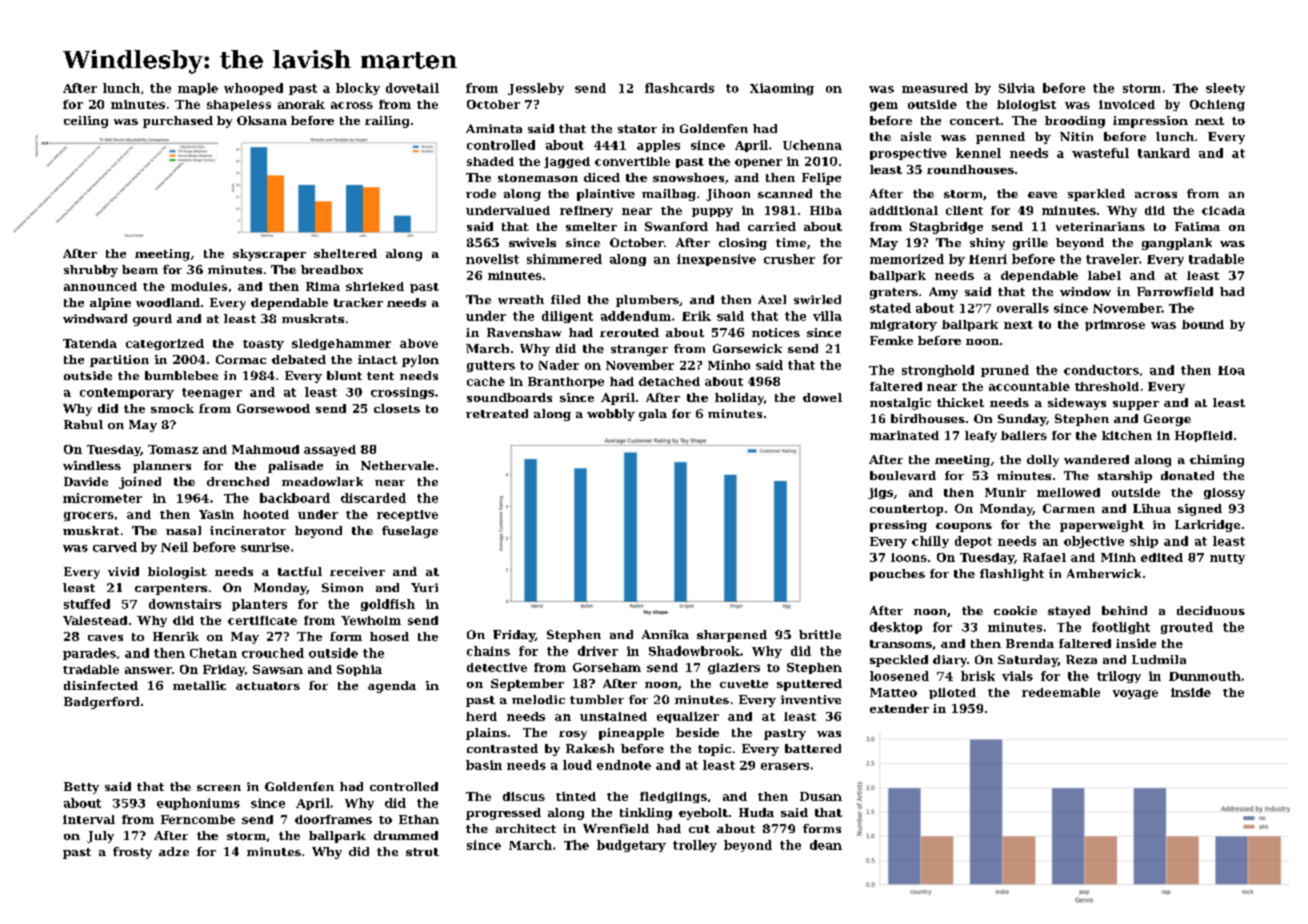 Image resolution: width=1308 pixels, height=924 pixels. I want to click on pruned, so click(1005, 371).
